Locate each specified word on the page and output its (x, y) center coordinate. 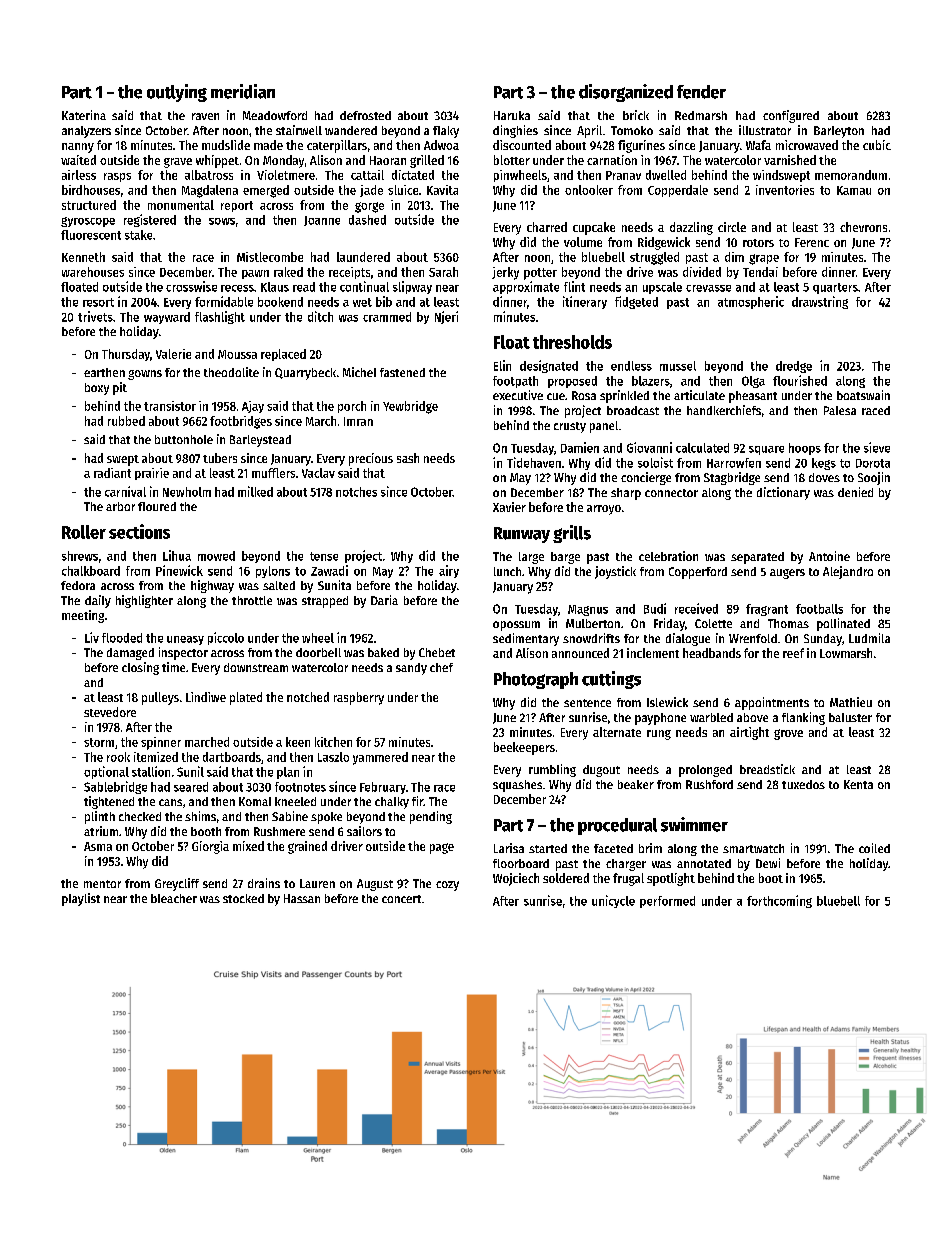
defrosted (365, 115)
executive (518, 395)
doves (824, 477)
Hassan (302, 898)
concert (401, 899)
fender (701, 92)
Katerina (84, 115)
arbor (120, 506)
